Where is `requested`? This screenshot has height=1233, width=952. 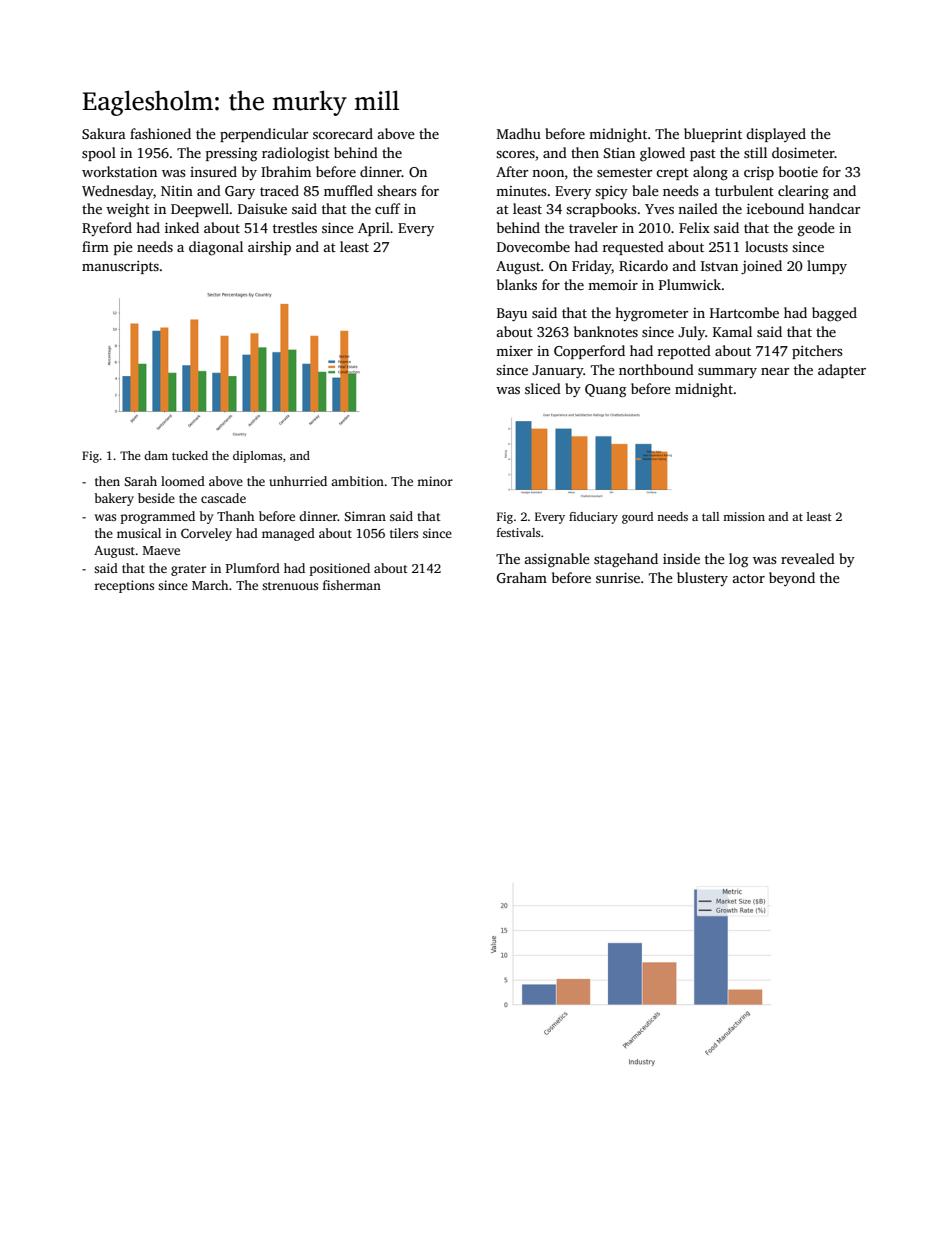 requested is located at coordinates (633, 248).
